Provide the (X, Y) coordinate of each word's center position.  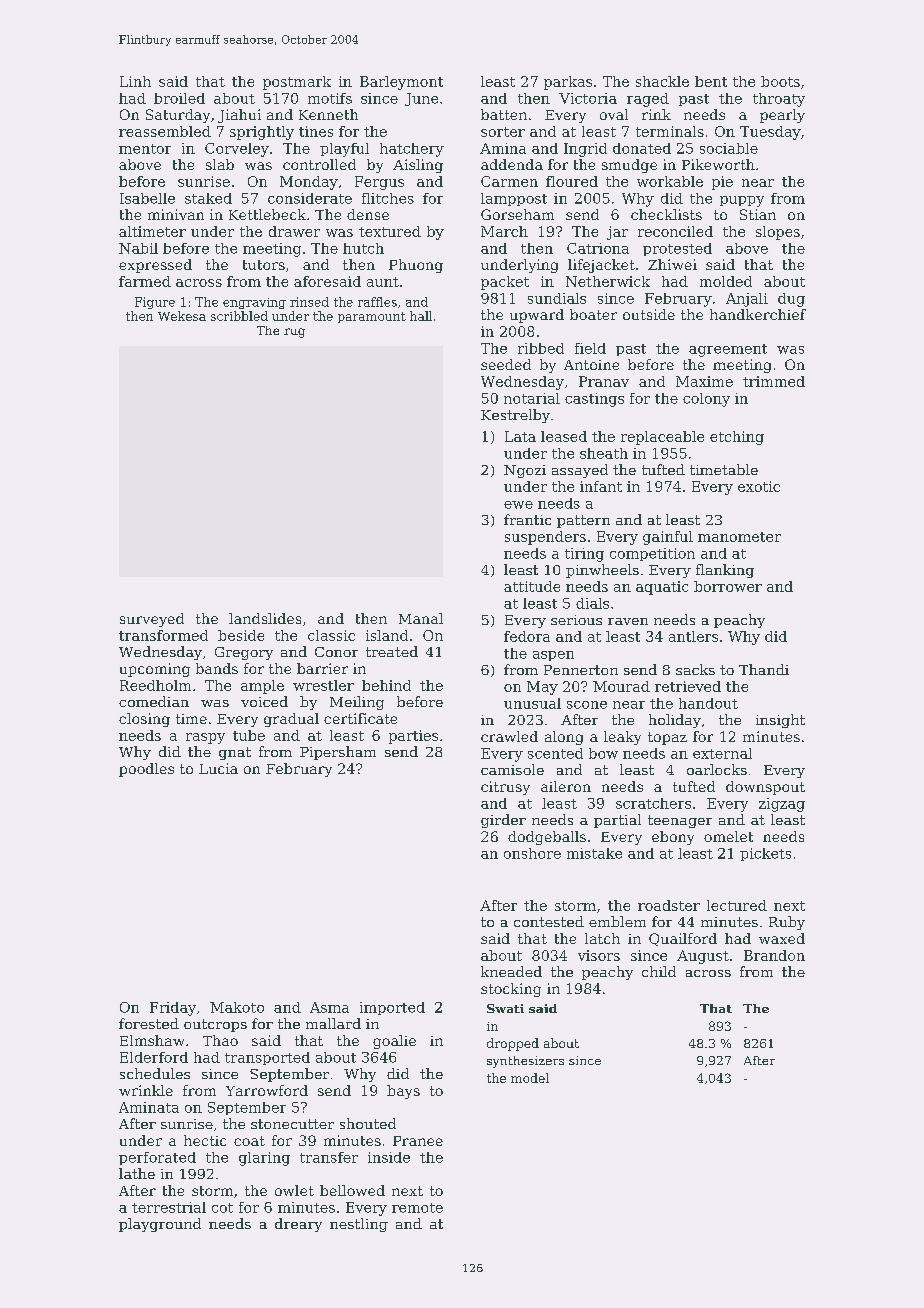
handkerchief (758, 314)
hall (421, 316)
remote (417, 1208)
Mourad (621, 686)
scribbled (239, 316)
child (659, 971)
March (504, 231)
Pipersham (338, 753)
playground (160, 1225)
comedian (154, 701)
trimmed (774, 381)
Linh (135, 81)
